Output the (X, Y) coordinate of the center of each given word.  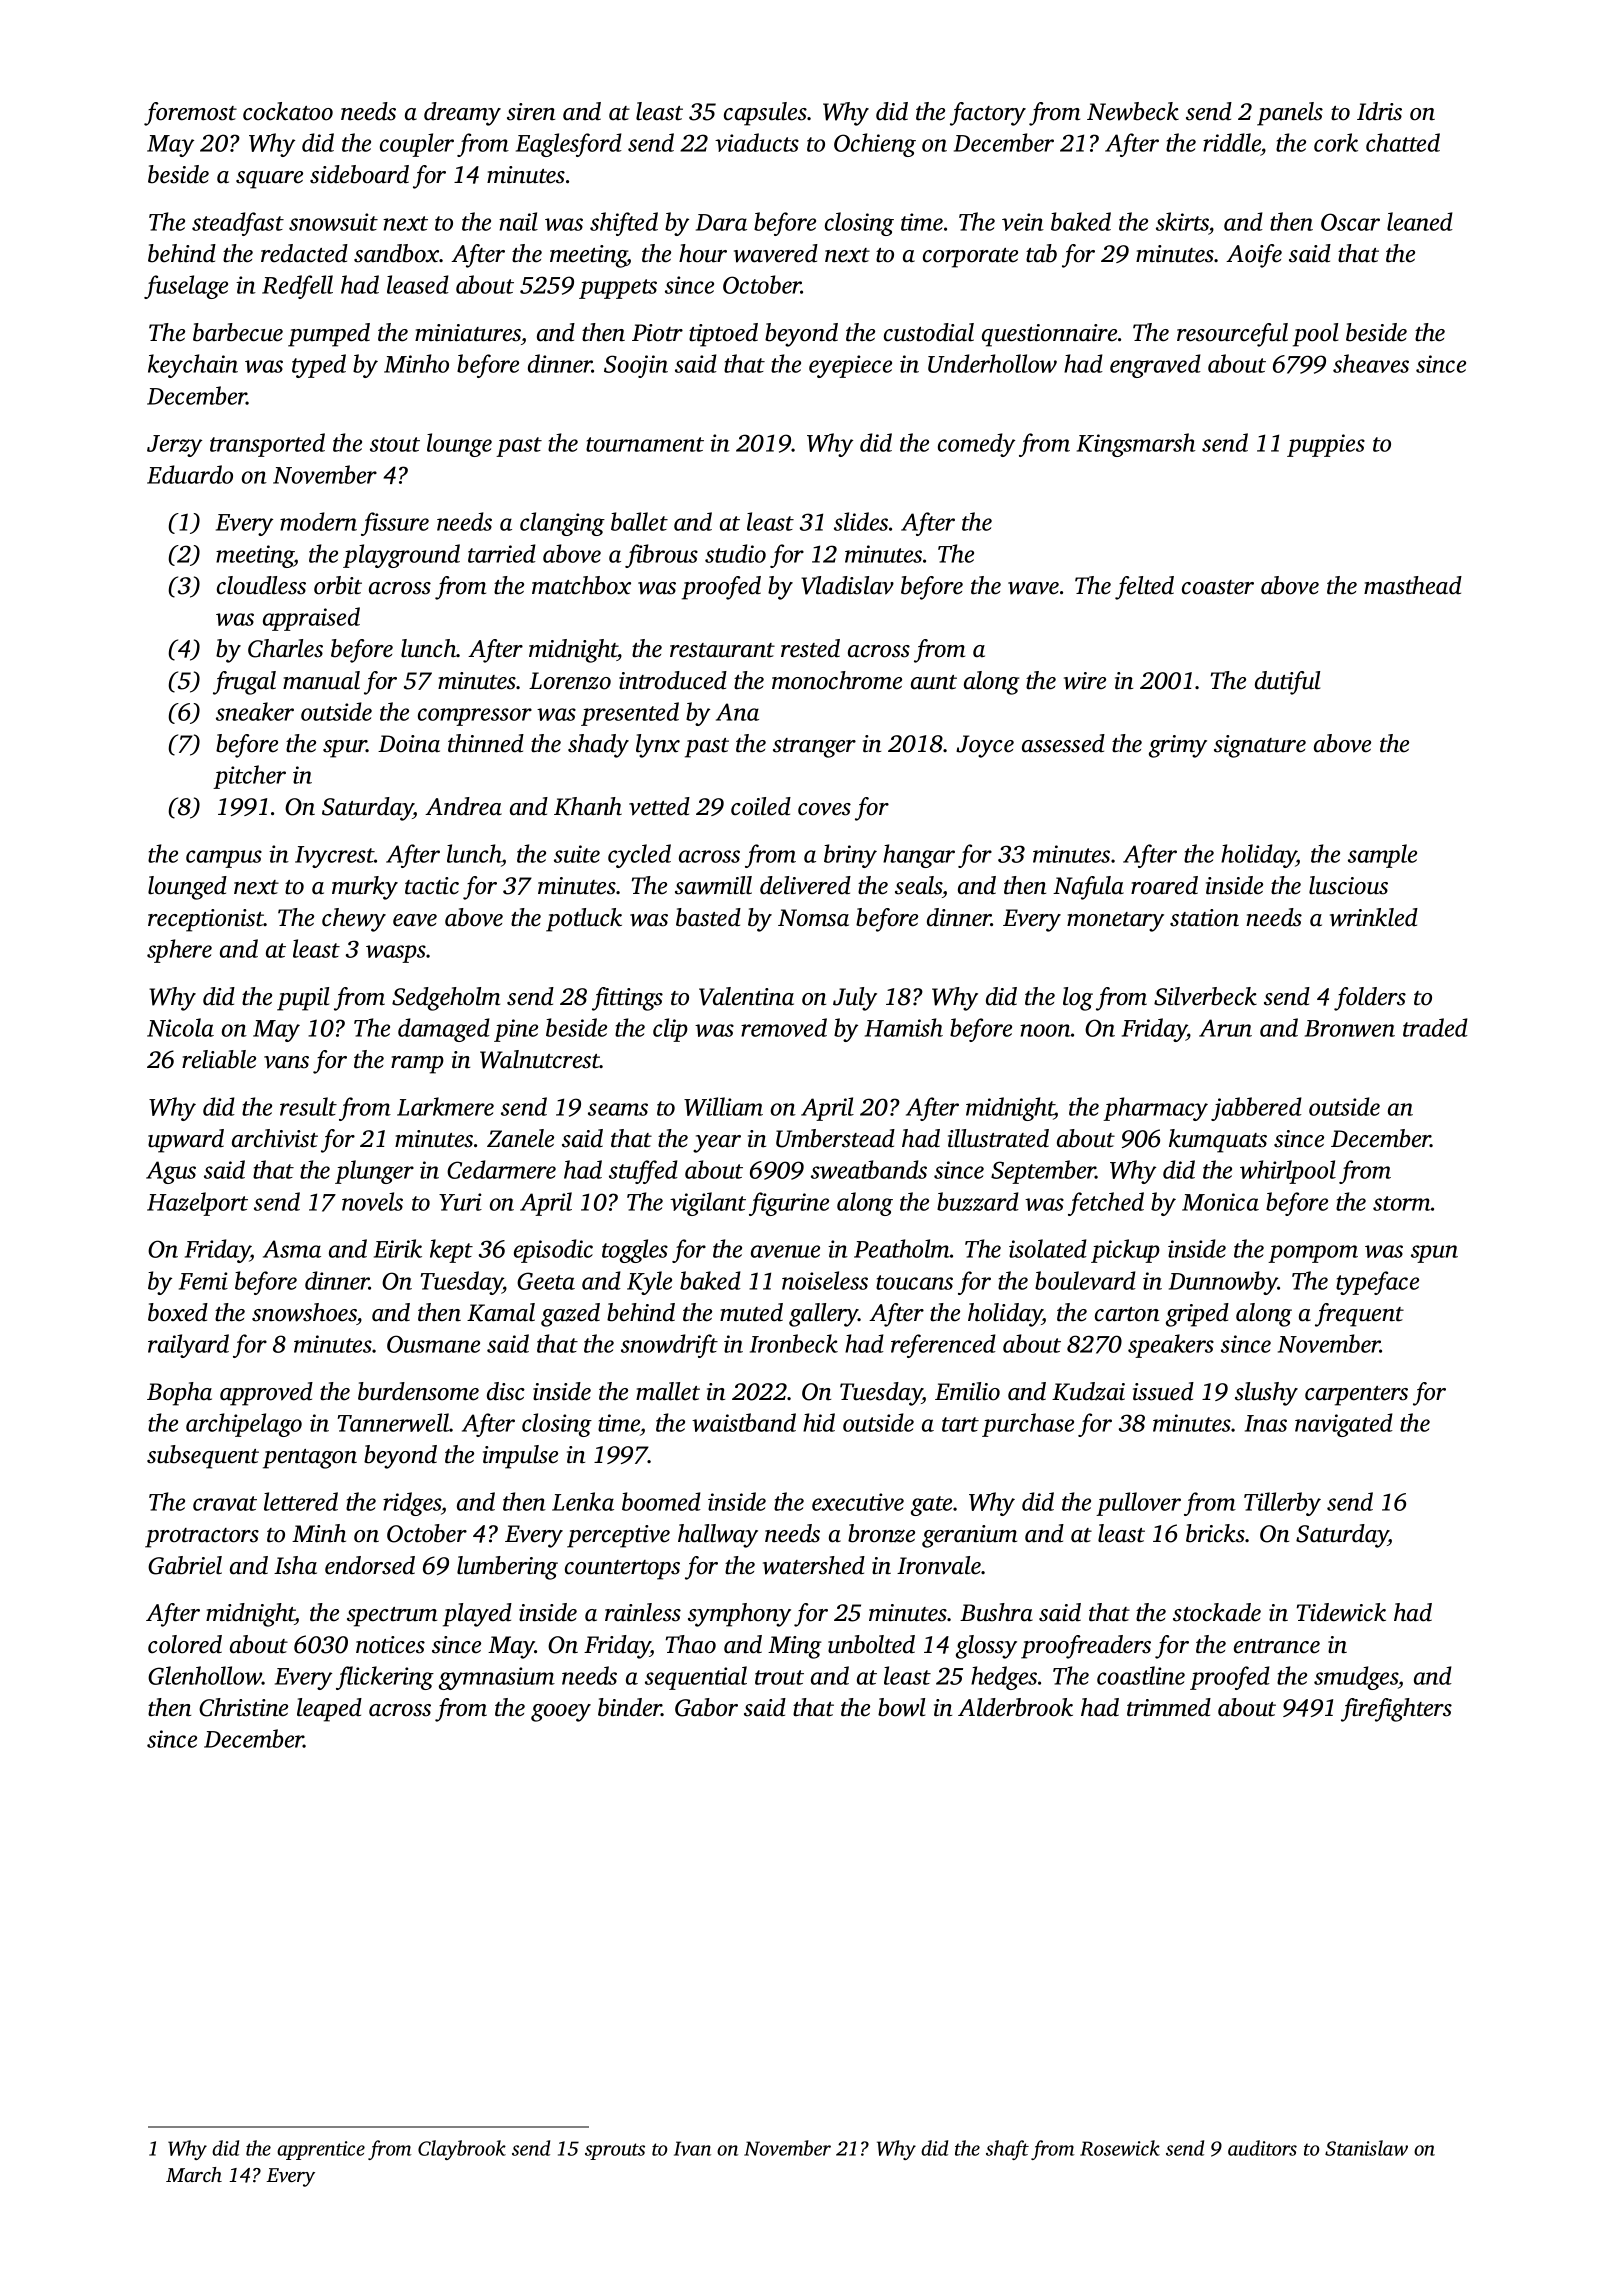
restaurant (722, 650)
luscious (1348, 885)
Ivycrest (335, 857)
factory (988, 114)
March (194, 2174)
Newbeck (1133, 111)
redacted (304, 253)
